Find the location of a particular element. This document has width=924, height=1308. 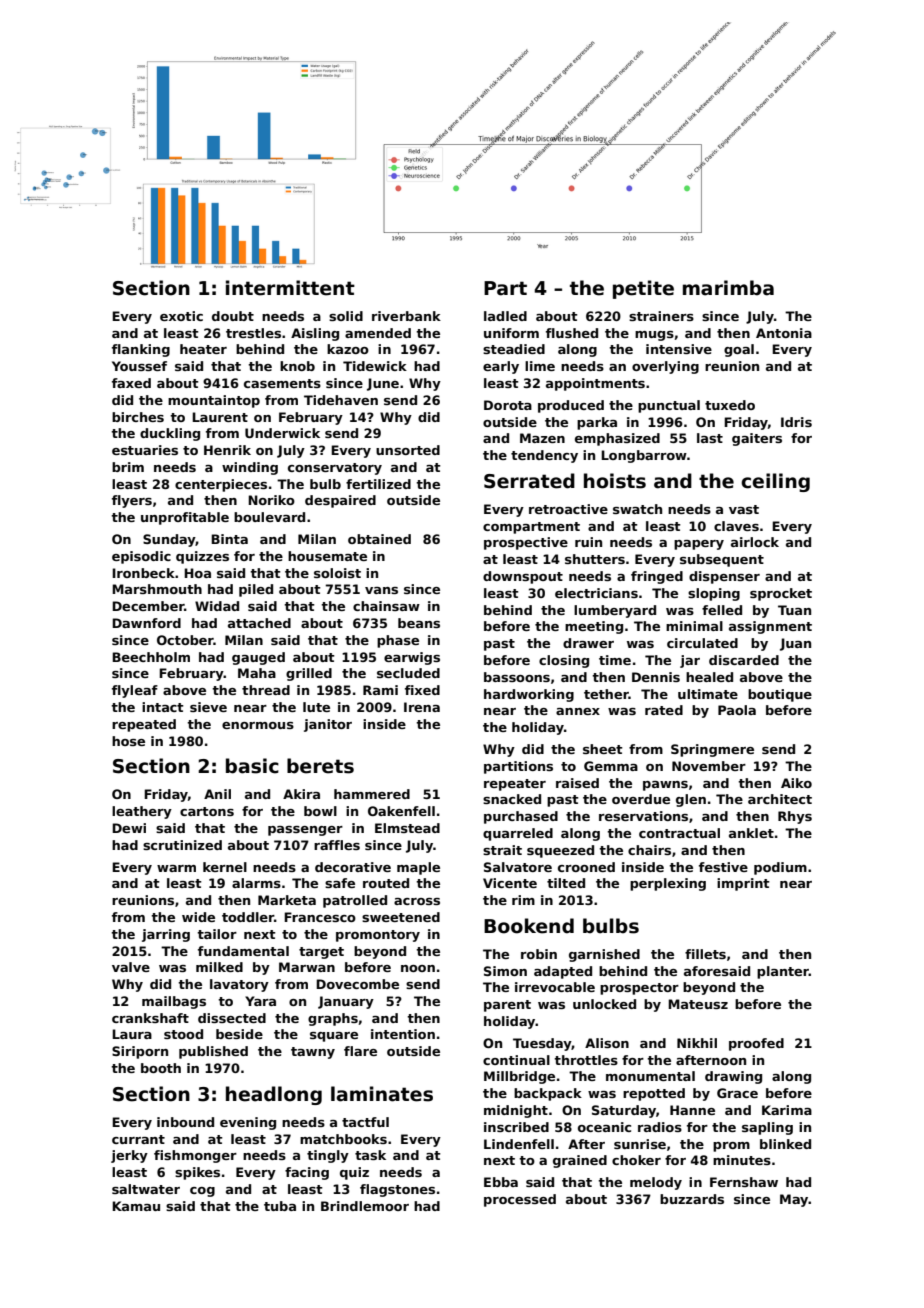

jarring is located at coordinates (166, 935).
